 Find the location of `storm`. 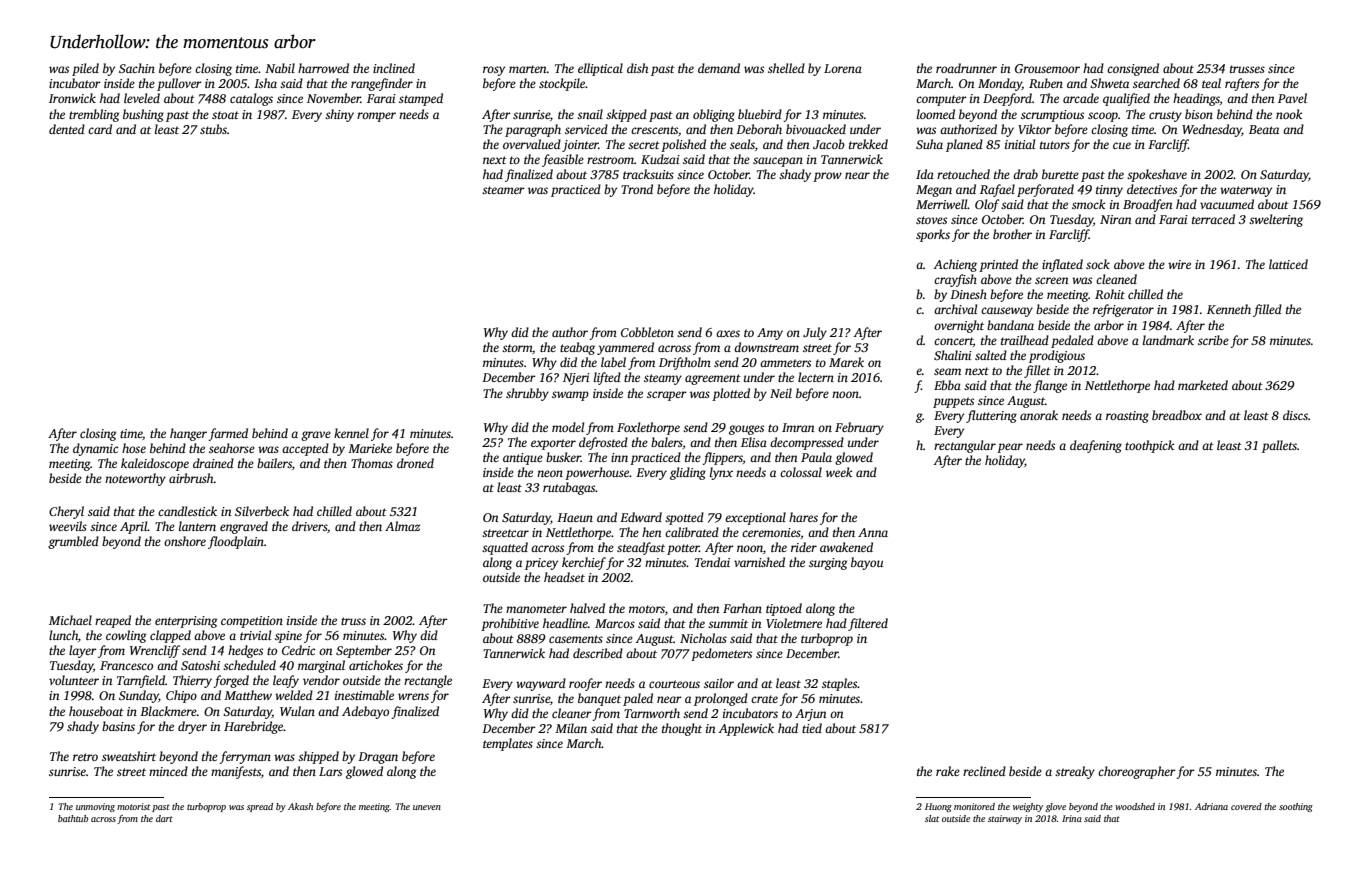

storm is located at coordinates (517, 348).
